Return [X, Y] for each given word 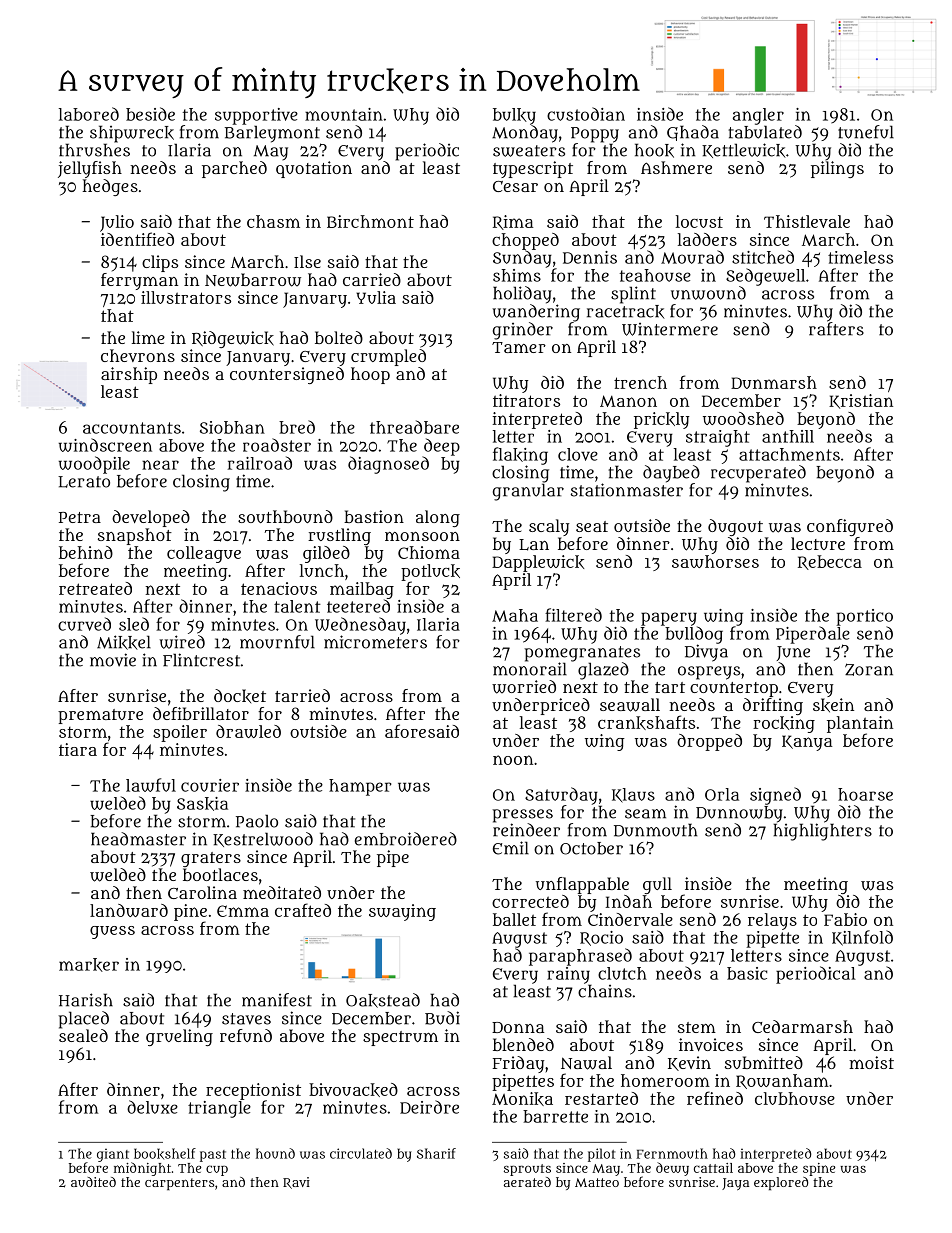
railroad [260, 463]
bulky [514, 116]
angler [758, 116]
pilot [601, 1155]
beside [150, 114]
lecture [818, 543]
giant [113, 1155]
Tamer [519, 347]
